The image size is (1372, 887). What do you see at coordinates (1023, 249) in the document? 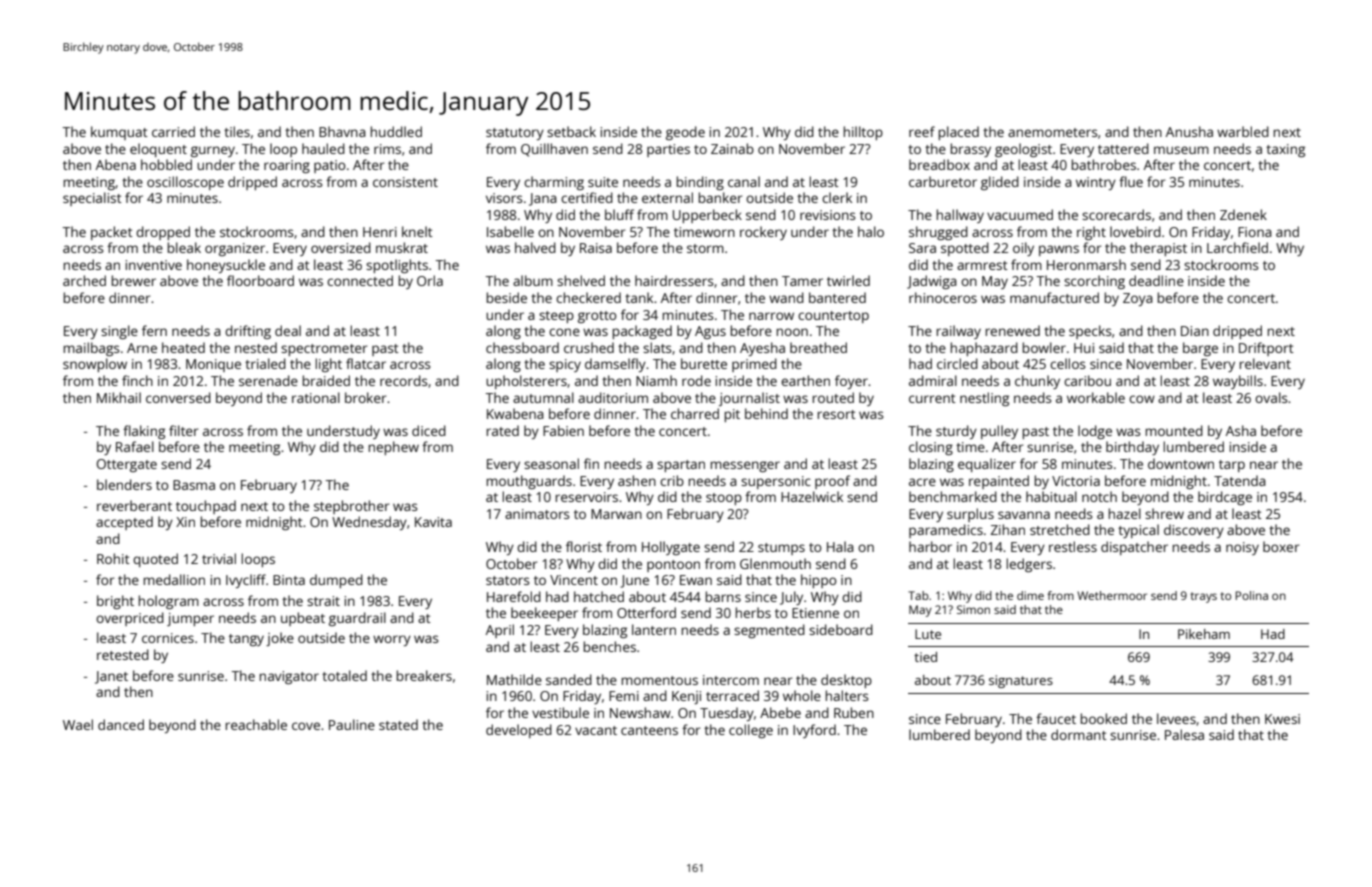
I see `oily` at bounding box center [1023, 249].
